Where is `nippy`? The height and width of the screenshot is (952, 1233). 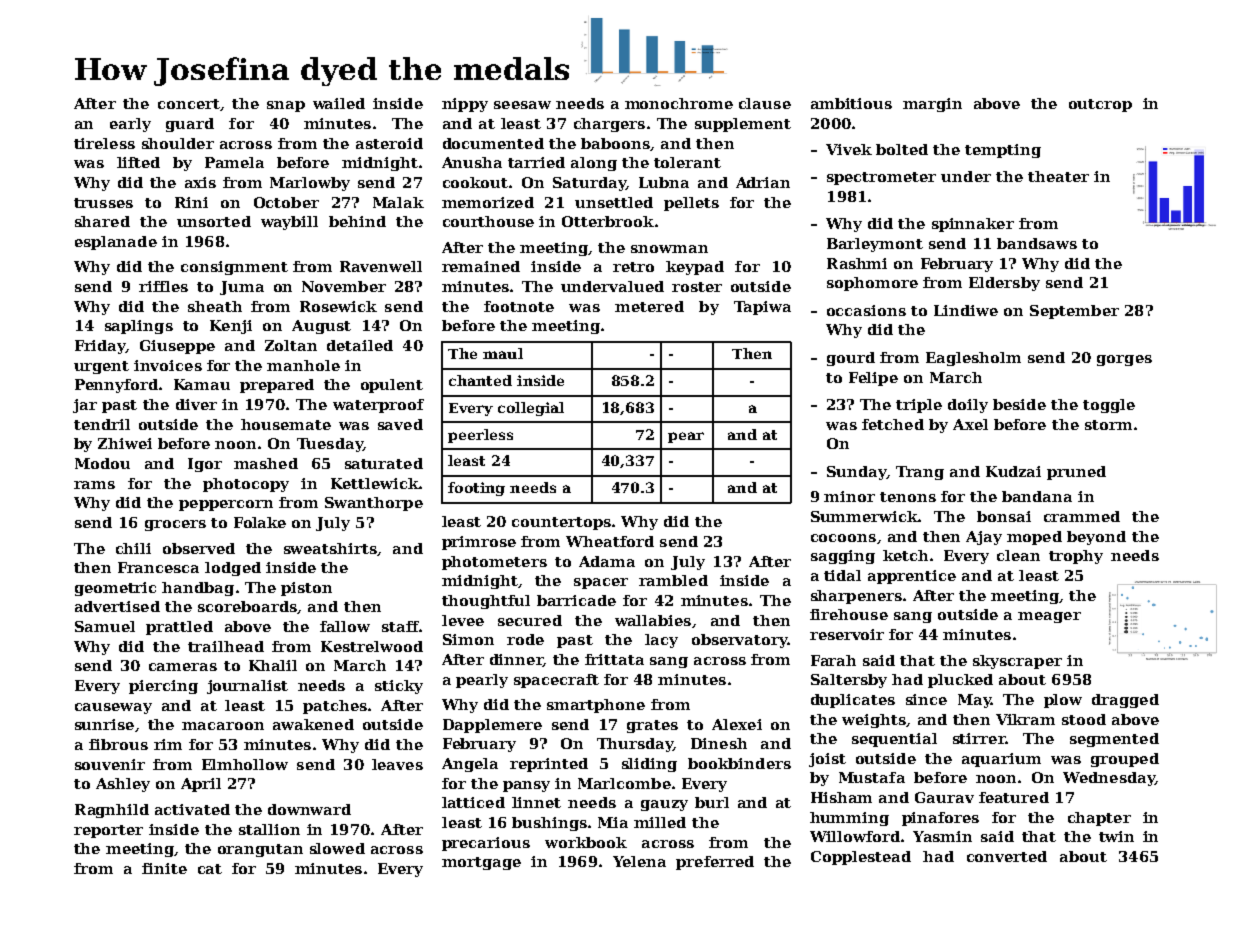 nippy is located at coordinates (465, 105).
